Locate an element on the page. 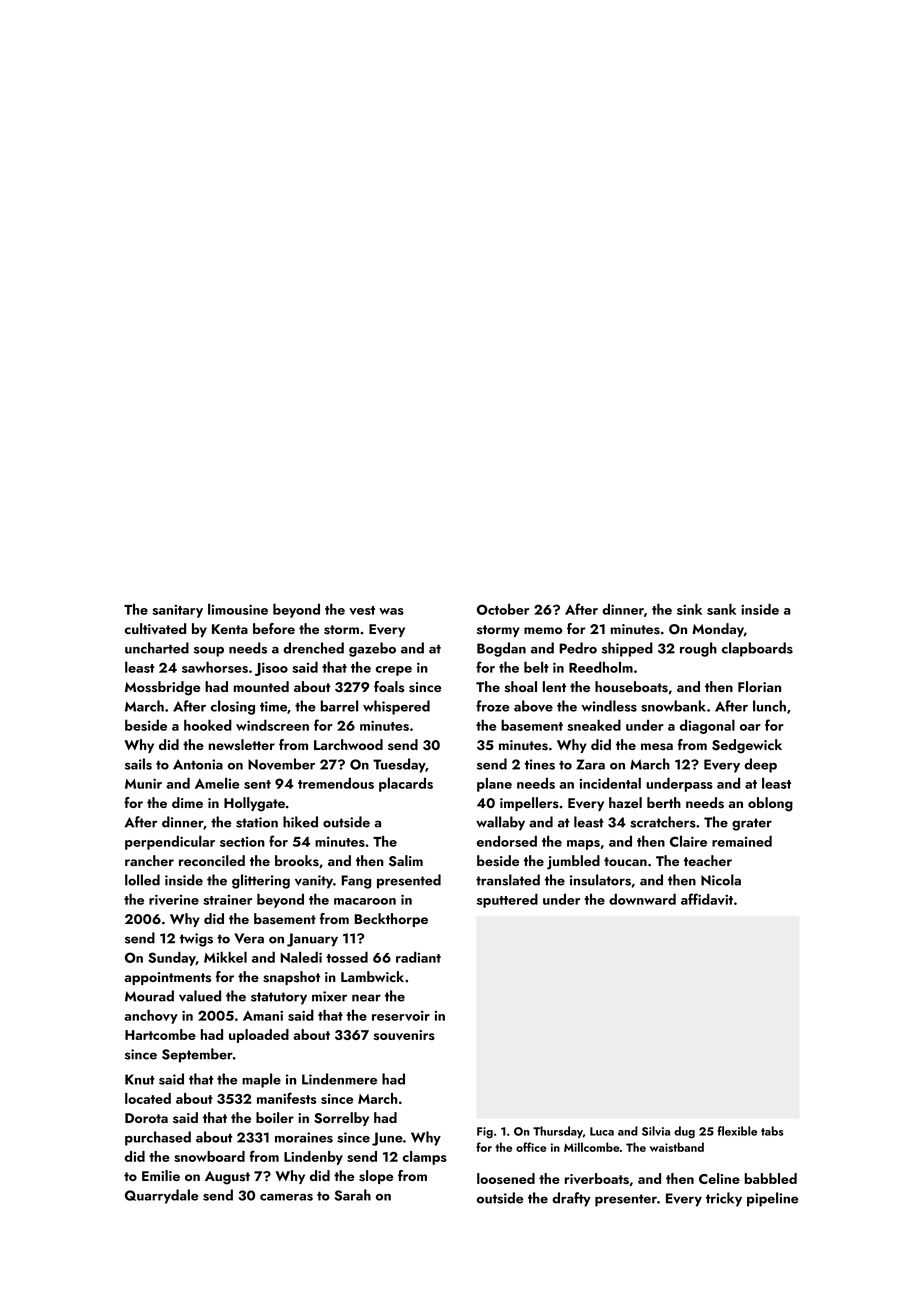  radiant is located at coordinates (418, 957).
